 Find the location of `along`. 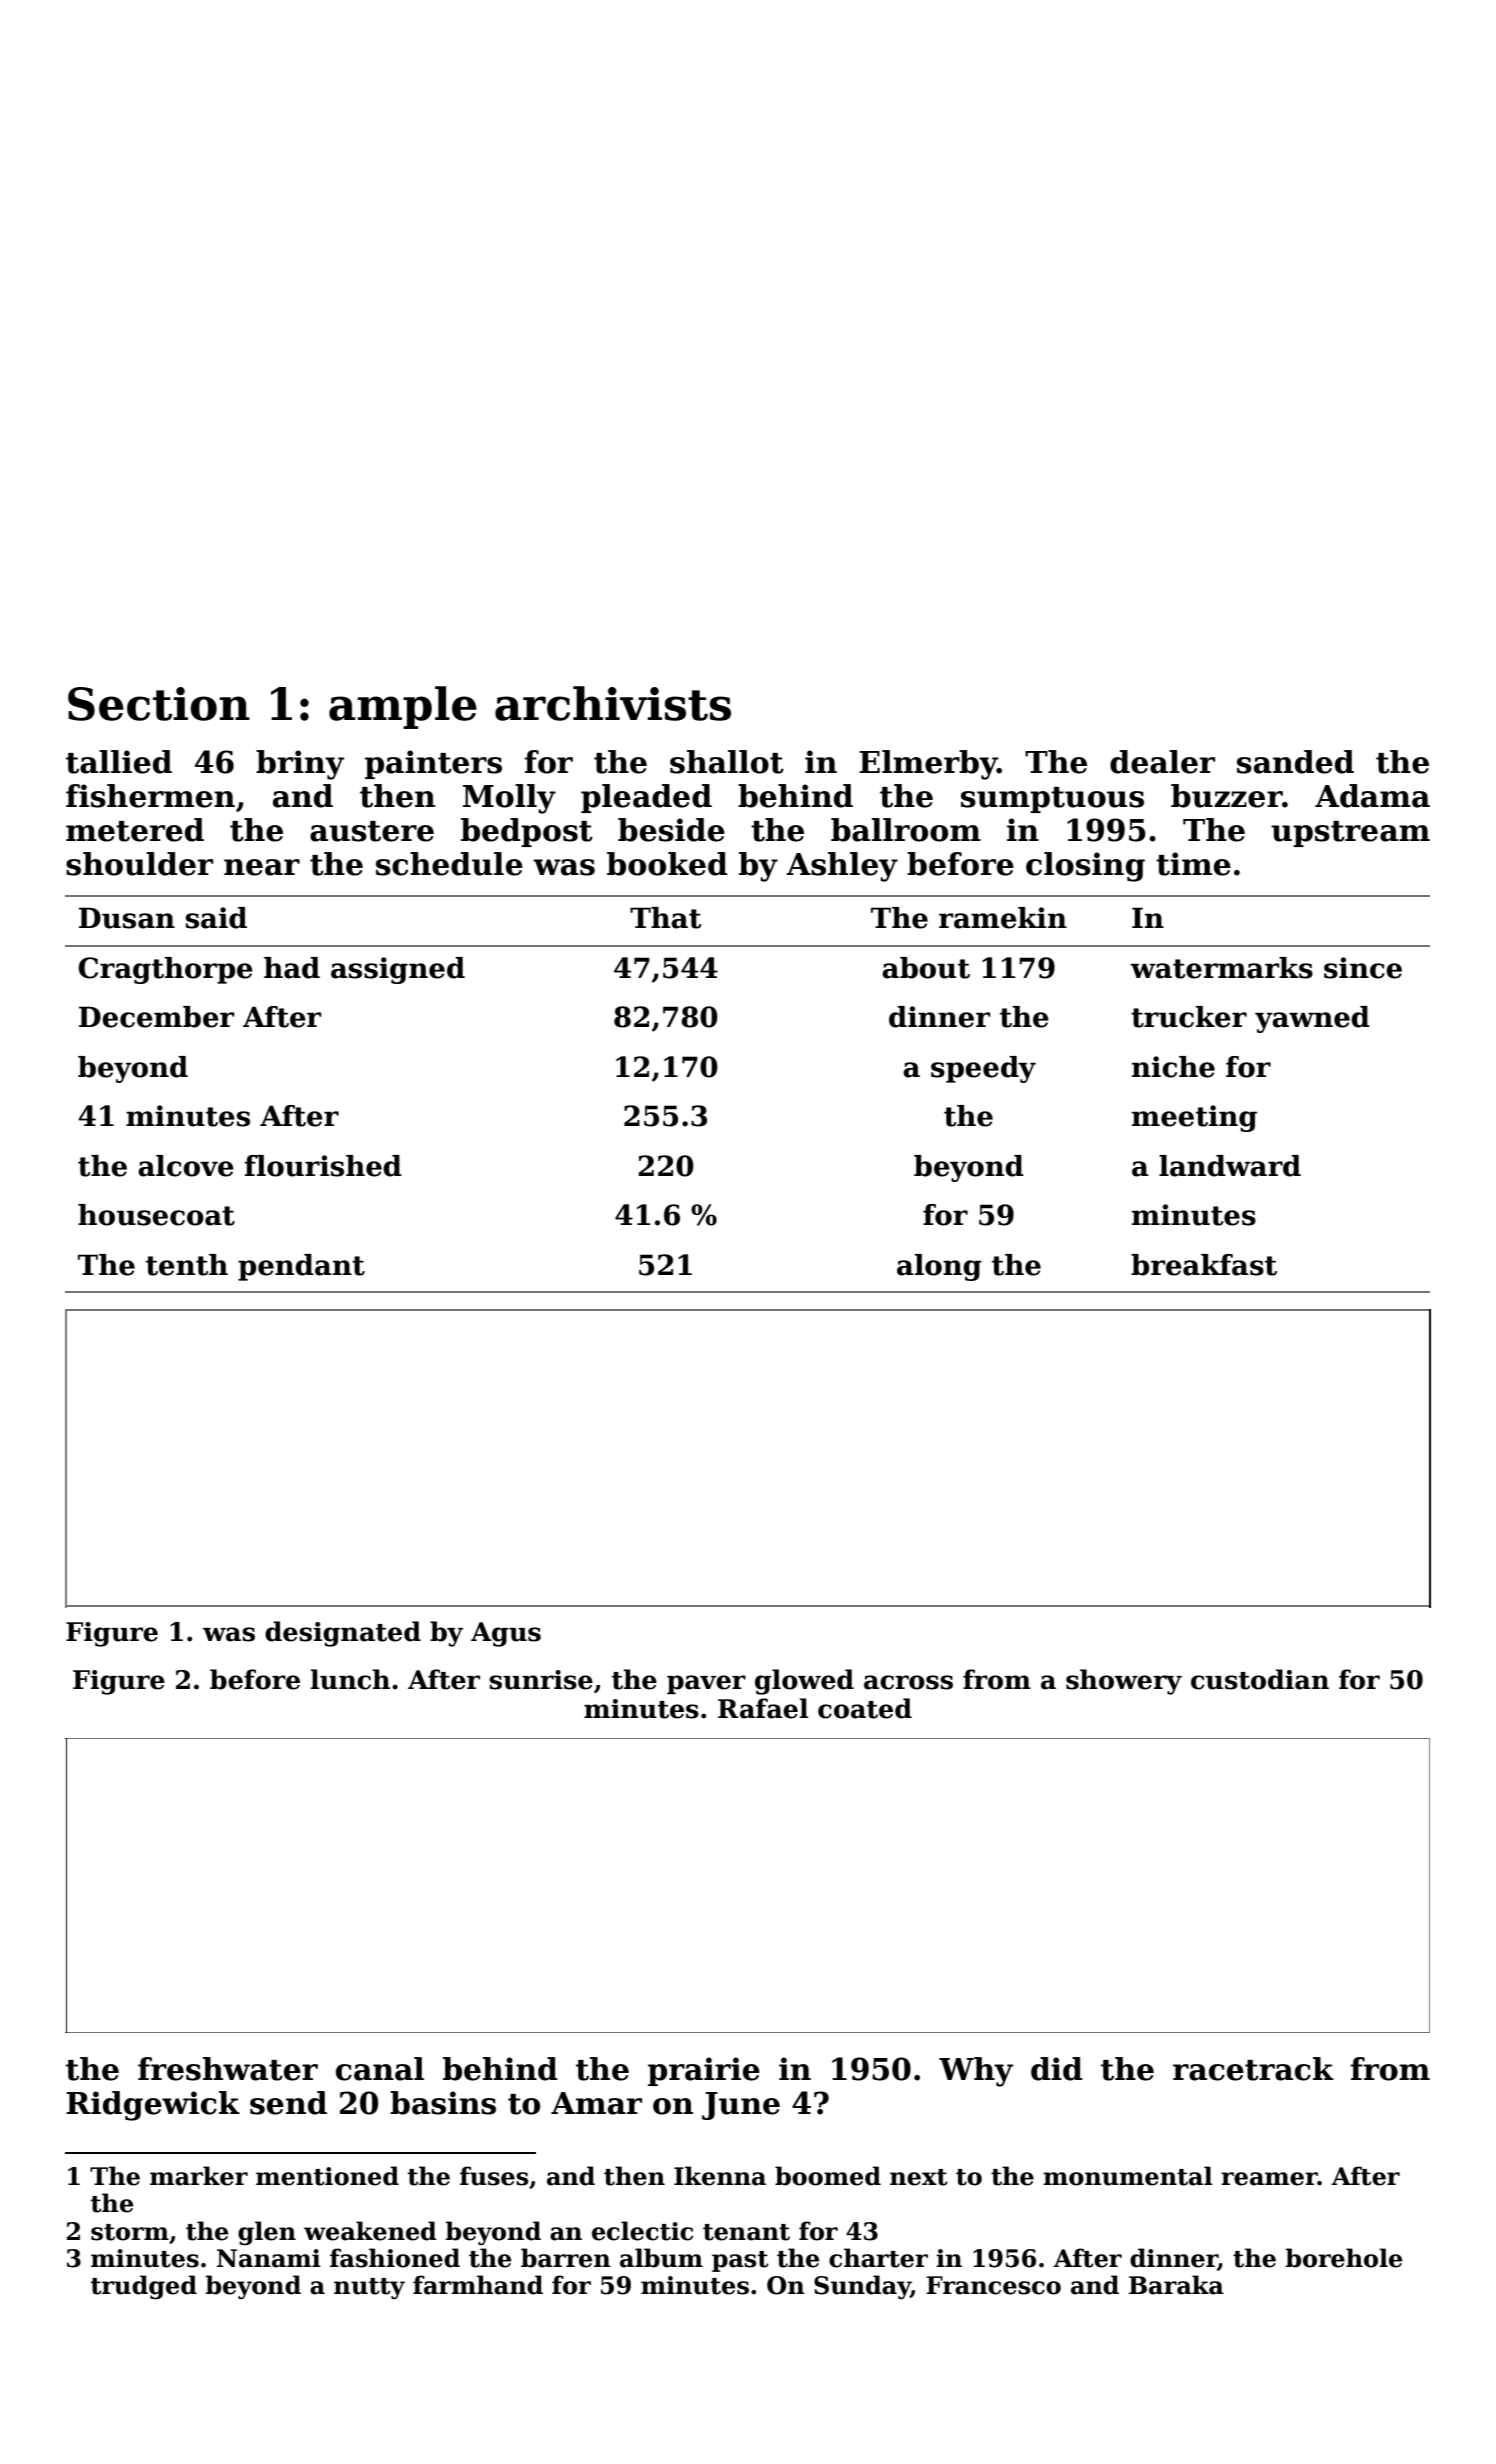

along is located at coordinates (939, 1267).
